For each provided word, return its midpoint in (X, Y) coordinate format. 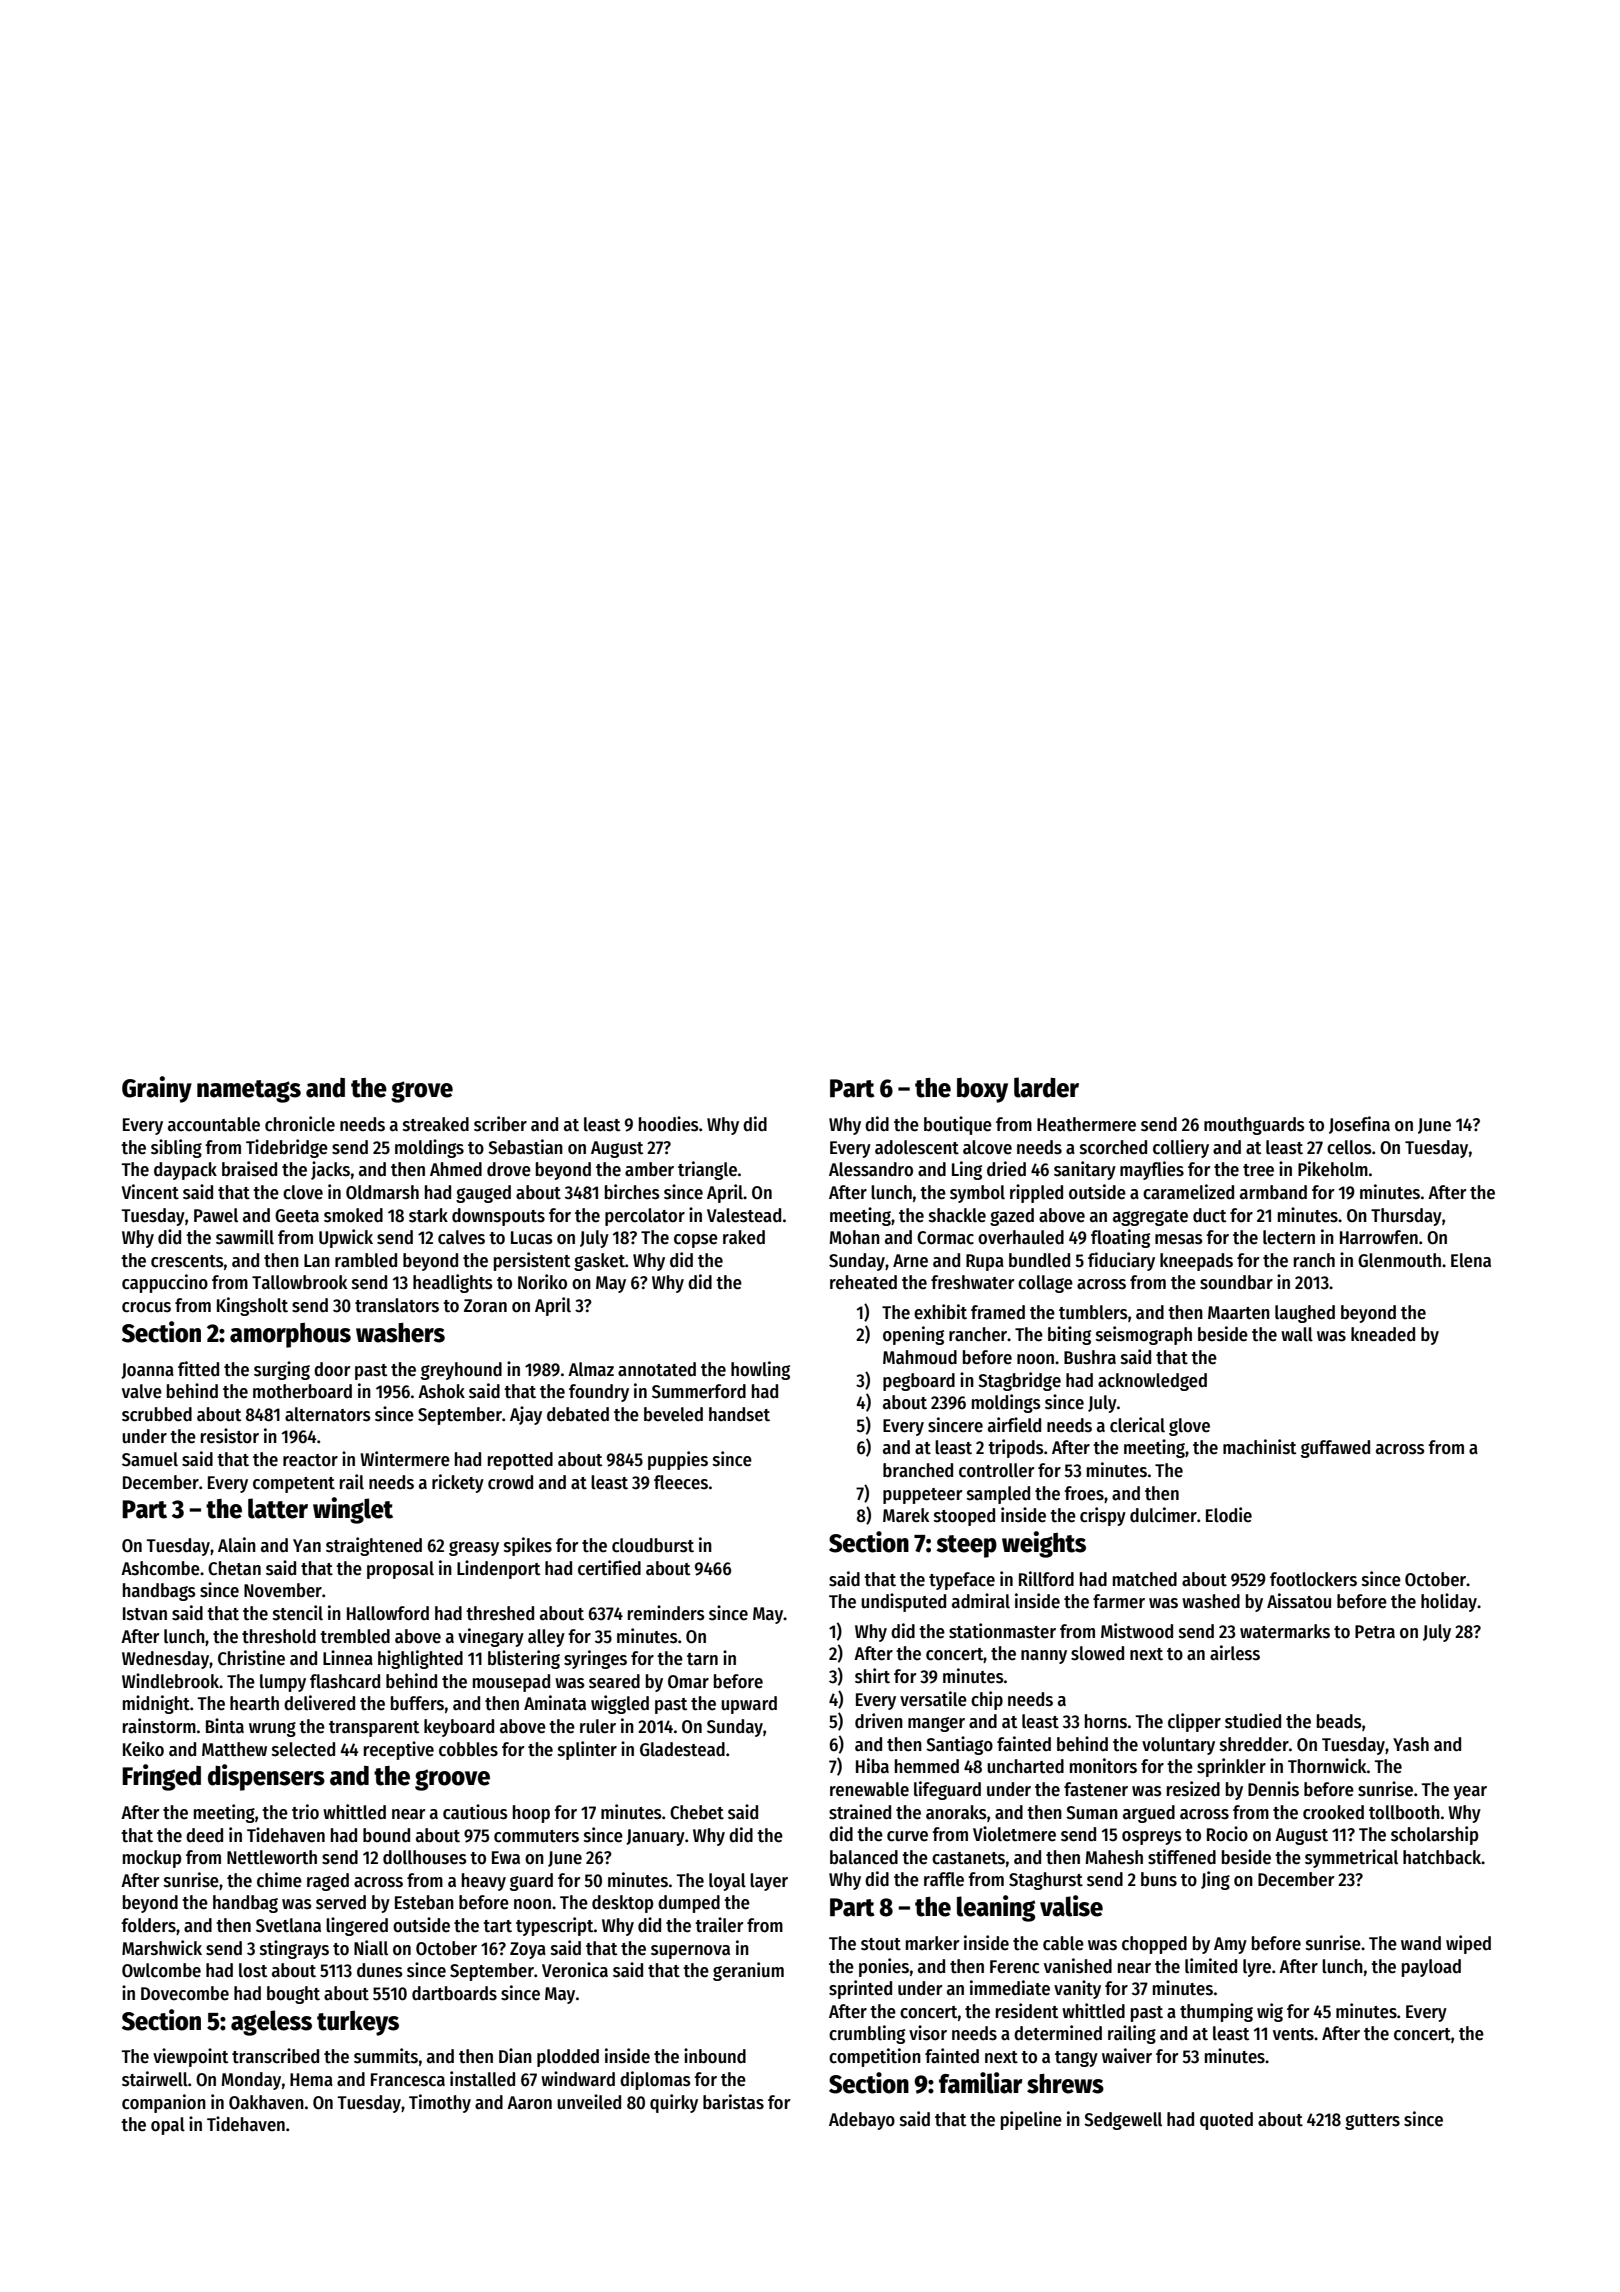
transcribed (275, 2056)
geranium (748, 1971)
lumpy (283, 1683)
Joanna (147, 1371)
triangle (707, 1170)
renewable (869, 1789)
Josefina (1359, 1125)
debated (578, 1414)
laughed (1305, 1314)
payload (1431, 1968)
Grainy (157, 1089)
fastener (1096, 1789)
